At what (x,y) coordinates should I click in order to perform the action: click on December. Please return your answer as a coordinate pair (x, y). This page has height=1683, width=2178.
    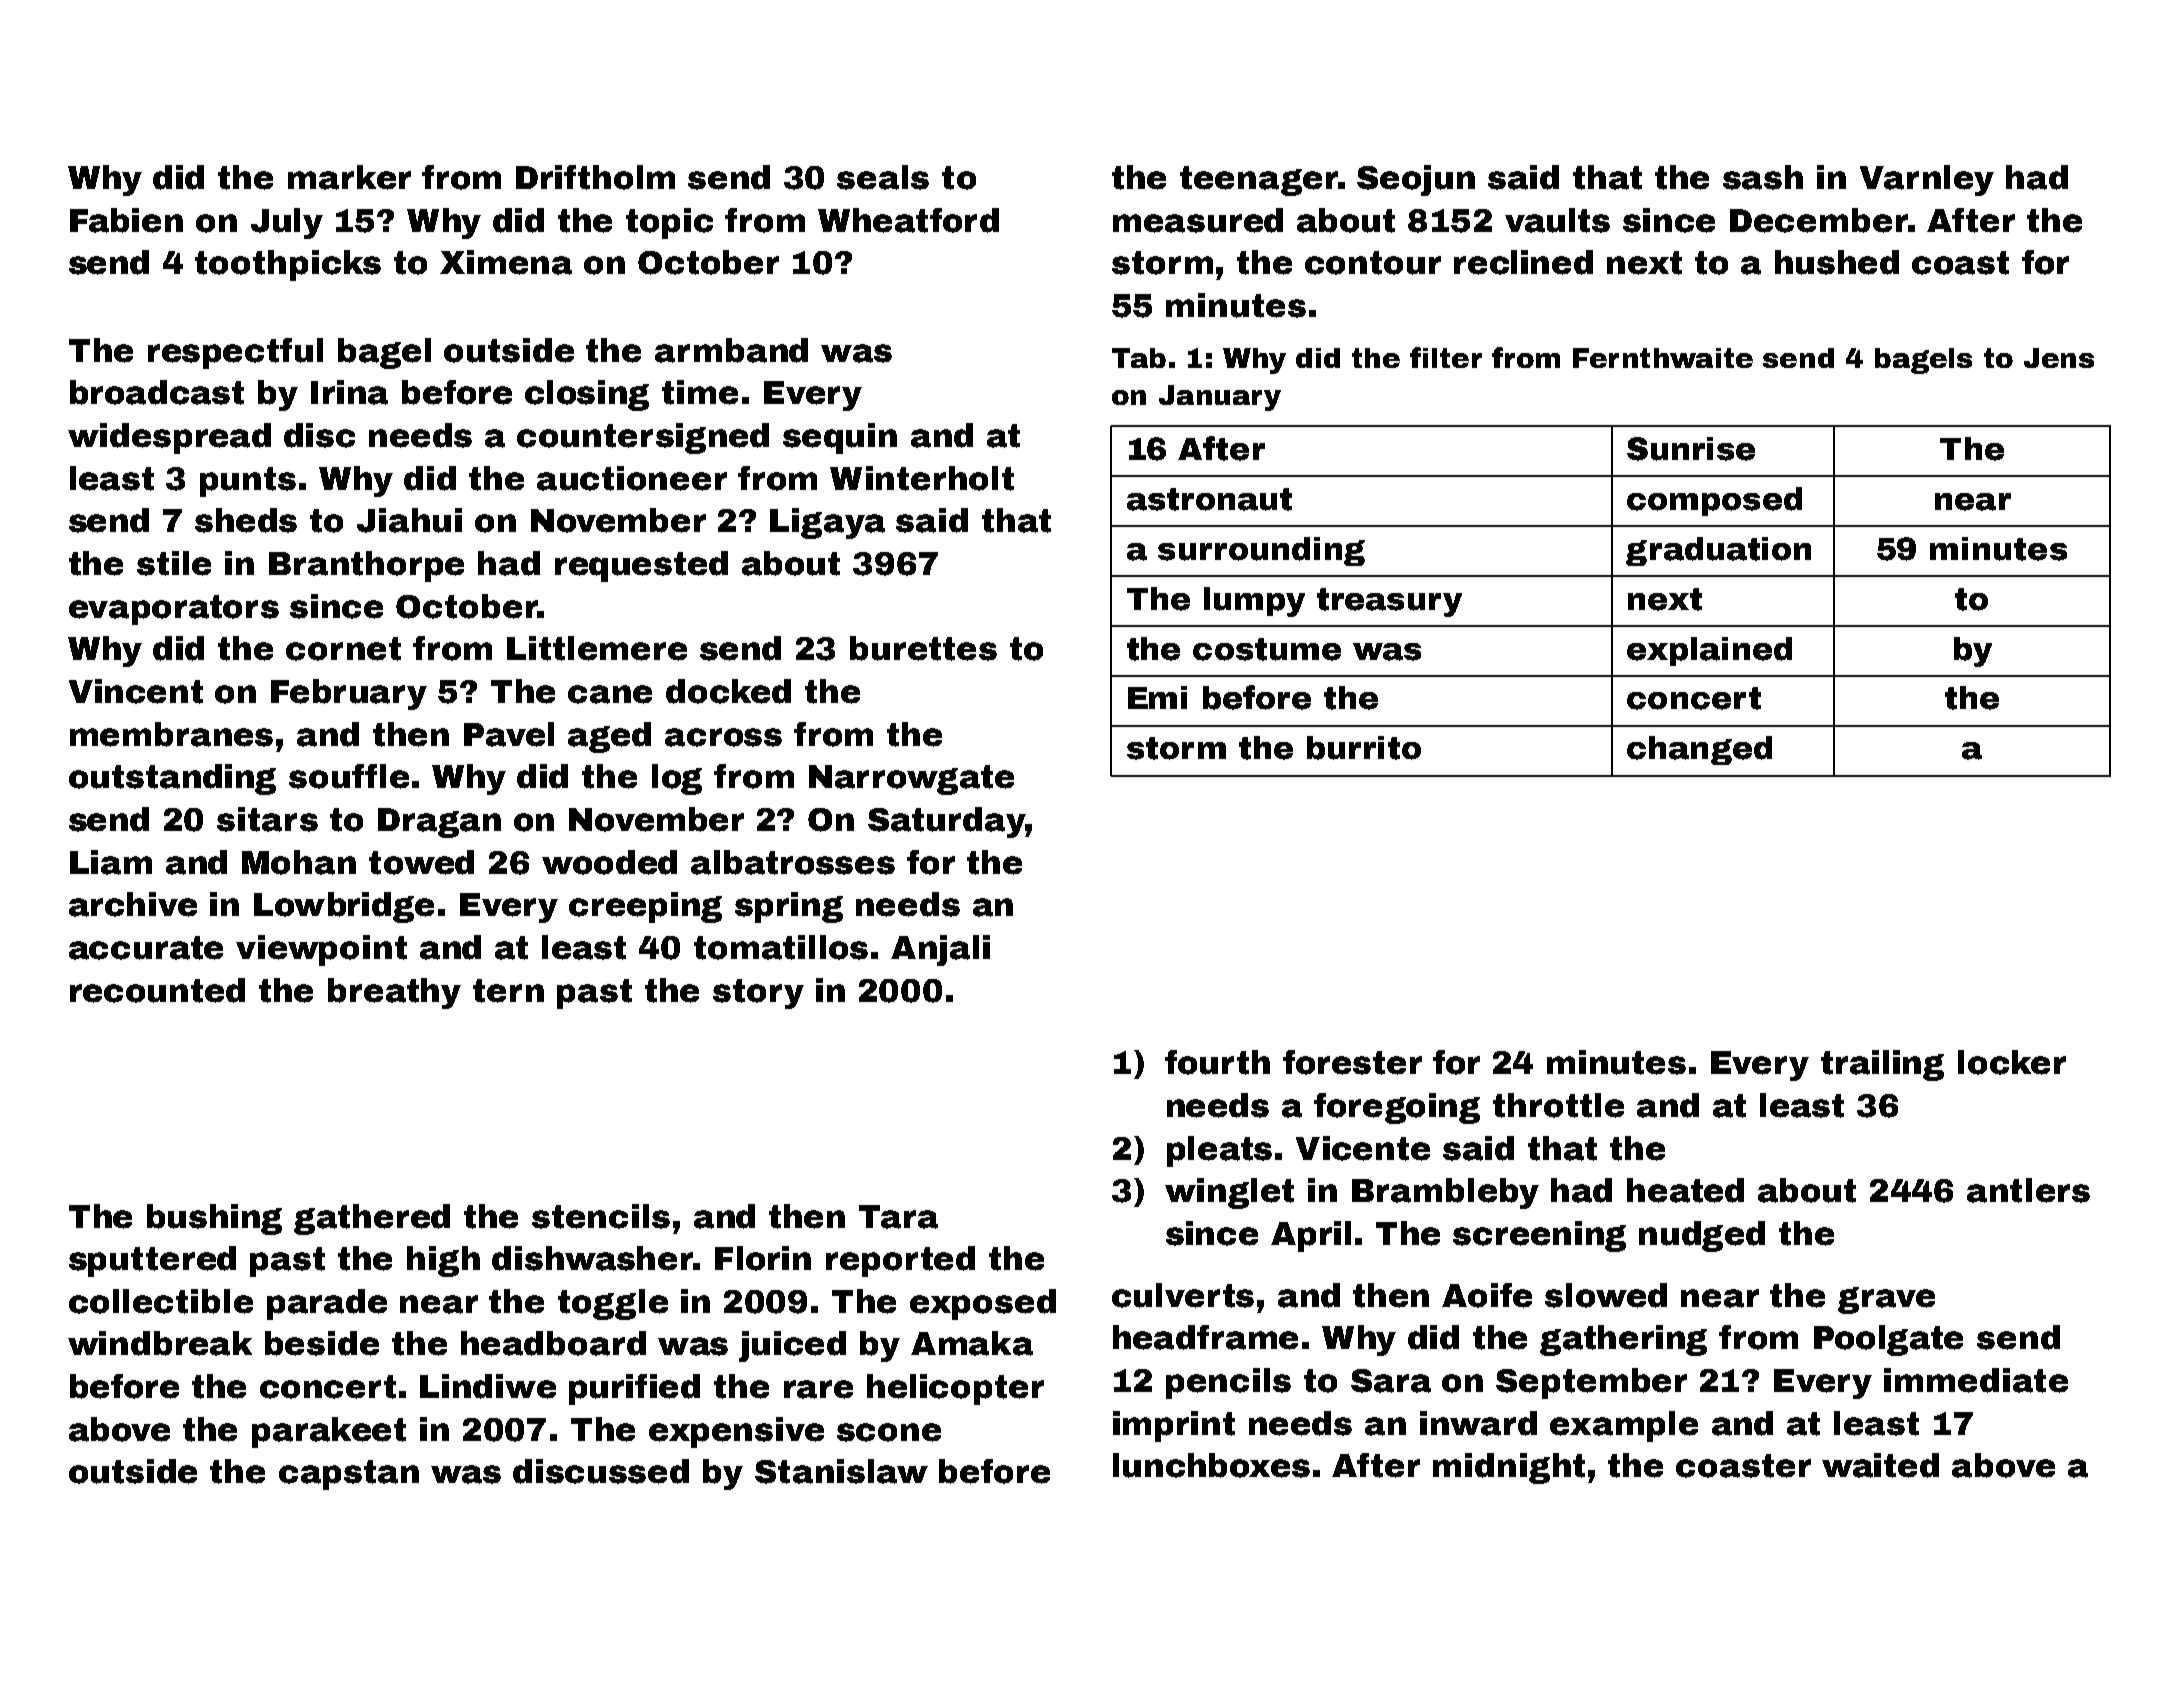
    Looking at the image, I should click on (1819, 220).
